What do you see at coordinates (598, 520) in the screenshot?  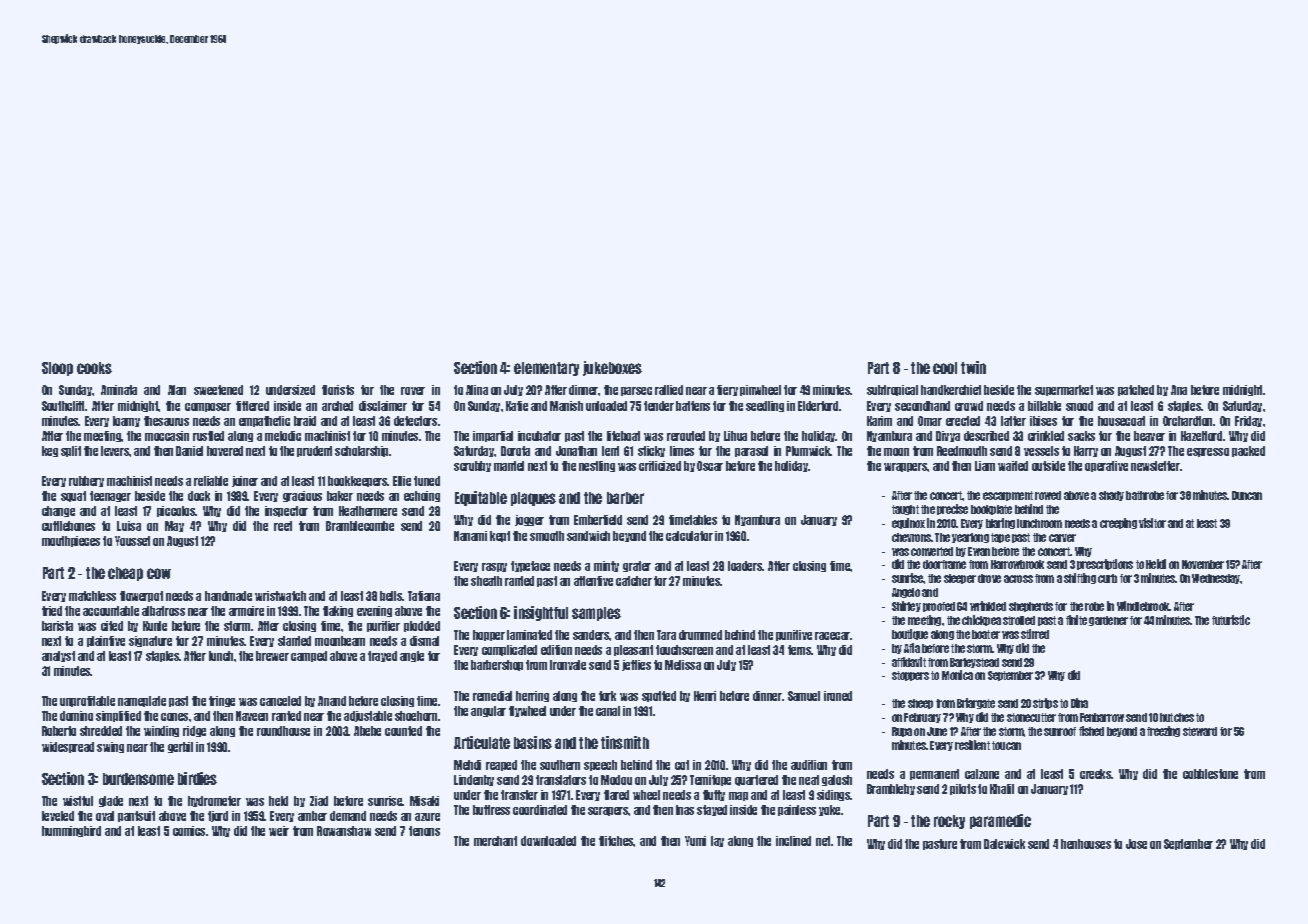 I see `Emberfield` at bounding box center [598, 520].
